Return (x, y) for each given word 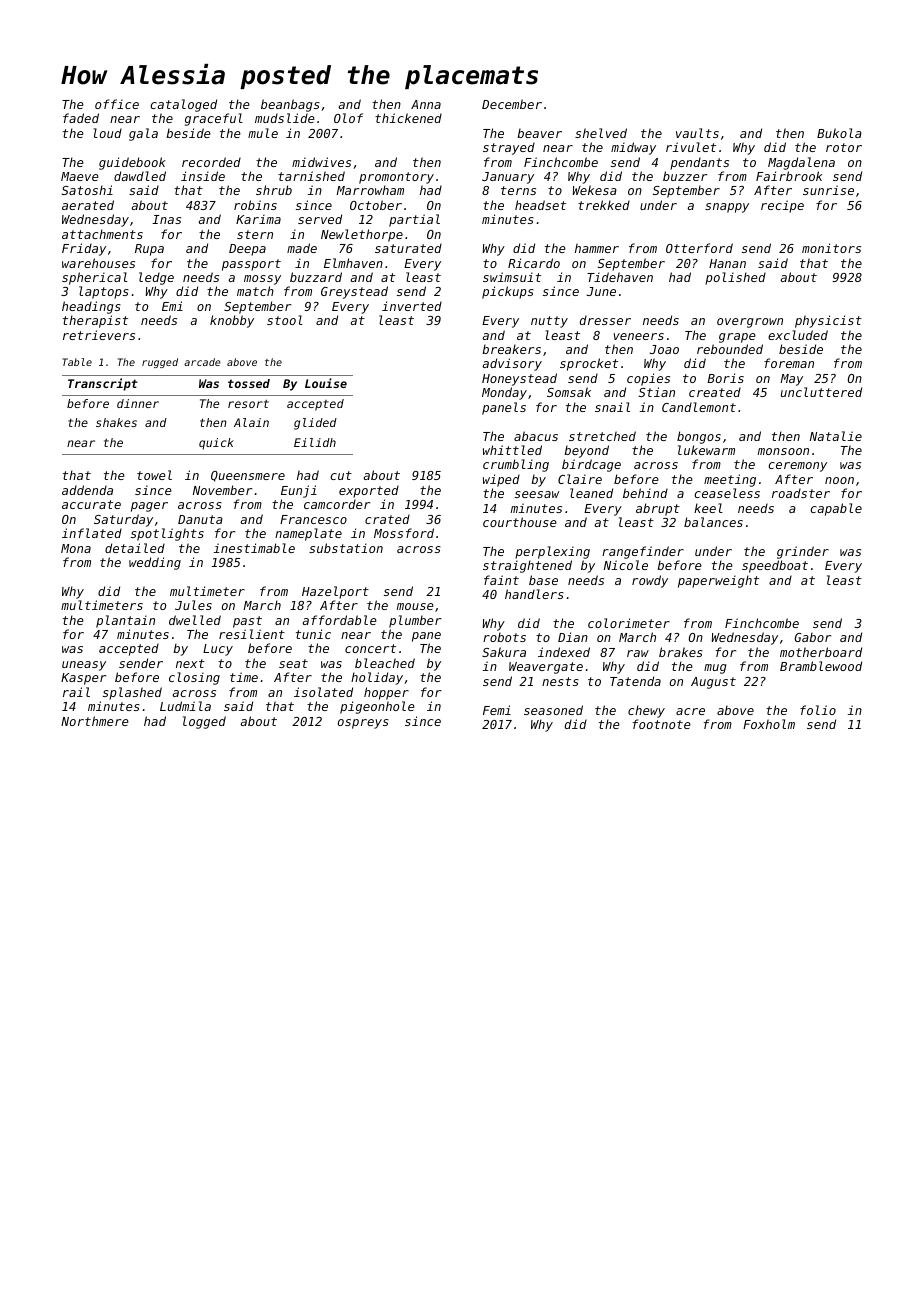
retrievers (99, 335)
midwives (321, 162)
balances (713, 522)
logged (204, 722)
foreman (789, 363)
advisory (512, 364)
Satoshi (87, 190)
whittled (512, 450)
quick (216, 444)
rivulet (691, 147)
